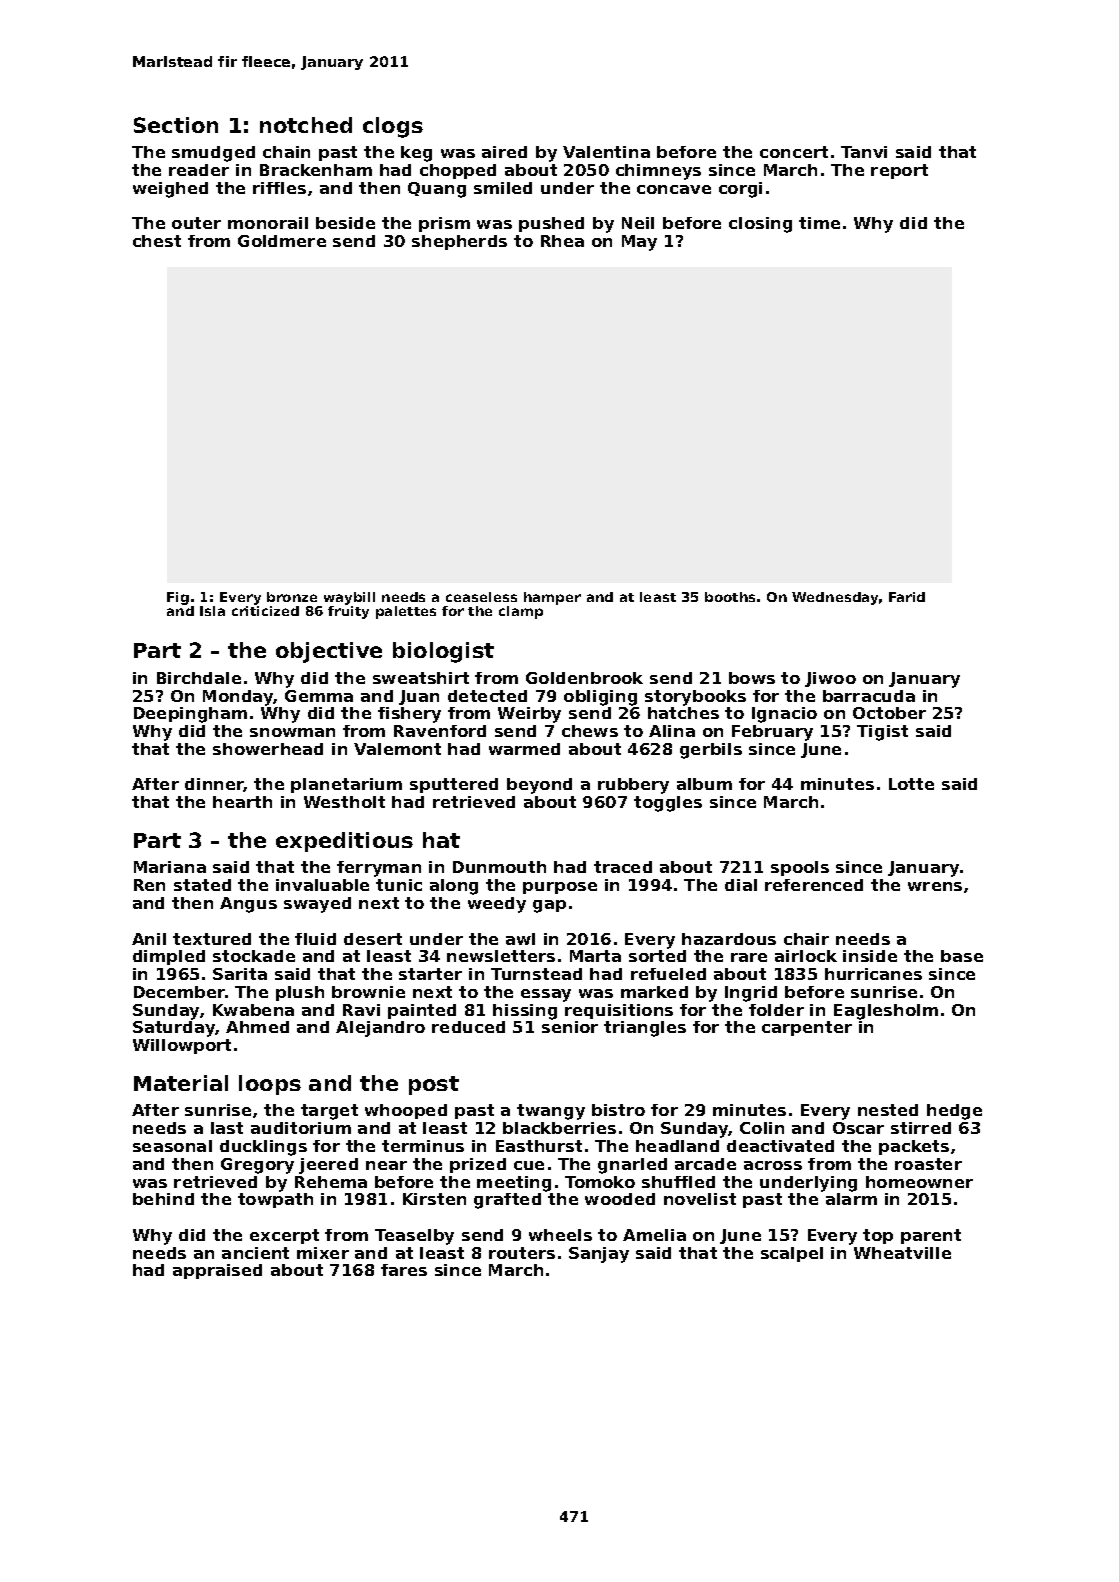 The height and width of the image is (1582, 1119). I want to click on Rehema, so click(331, 1182).
